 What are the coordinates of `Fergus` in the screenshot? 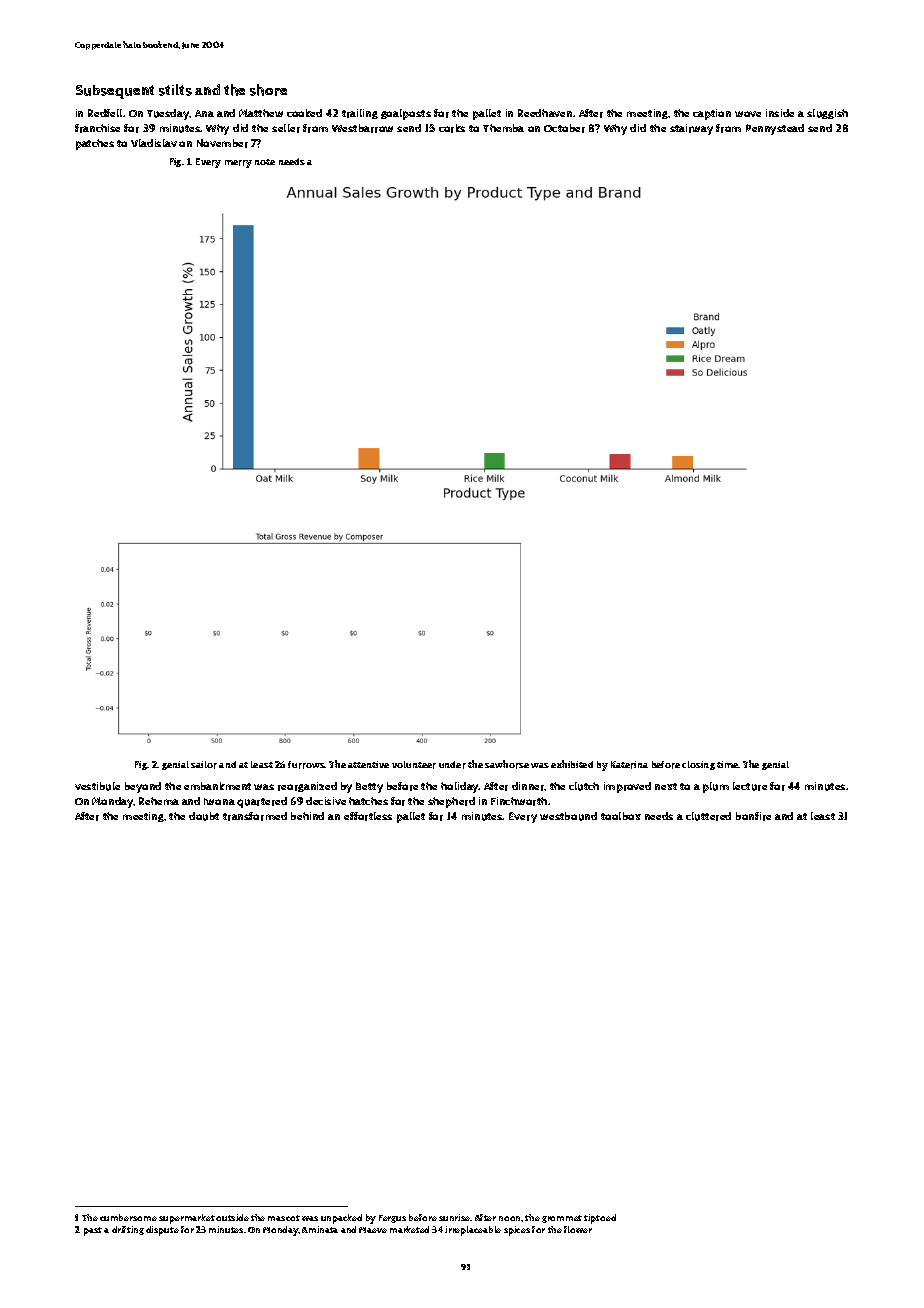 It's located at (392, 1219).
